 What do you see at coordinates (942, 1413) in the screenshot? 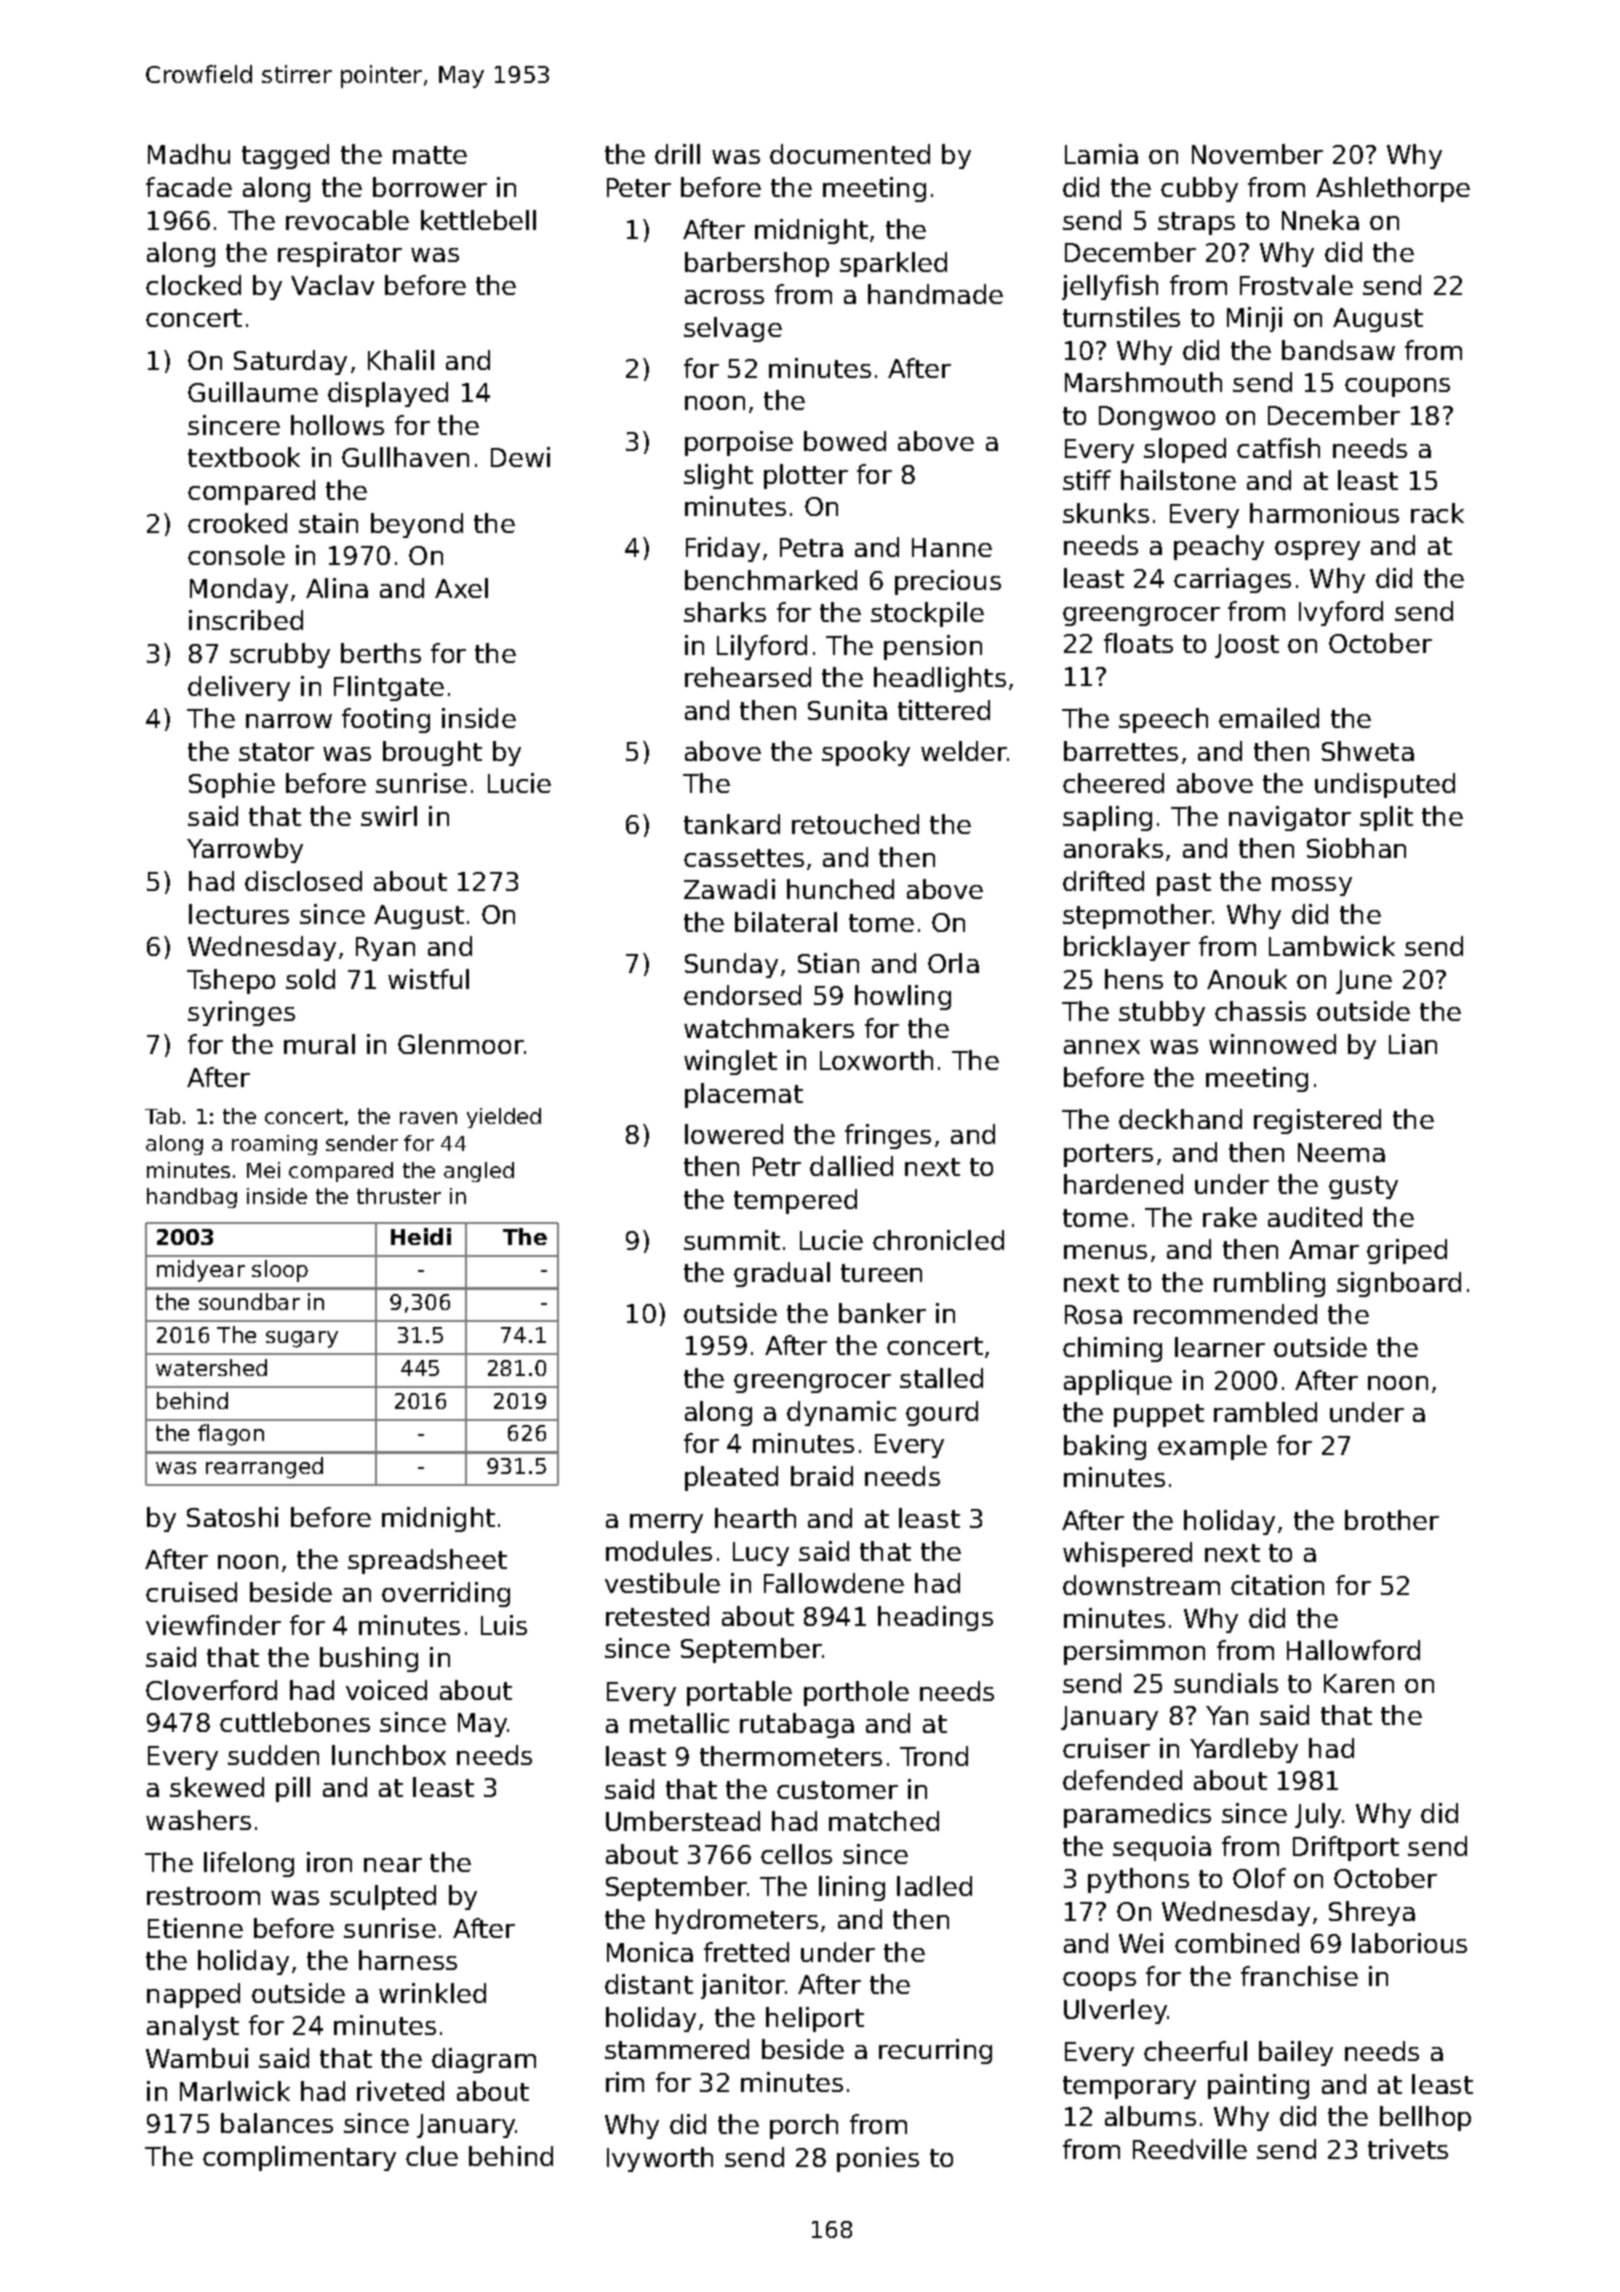
I see `gourd` at bounding box center [942, 1413].
